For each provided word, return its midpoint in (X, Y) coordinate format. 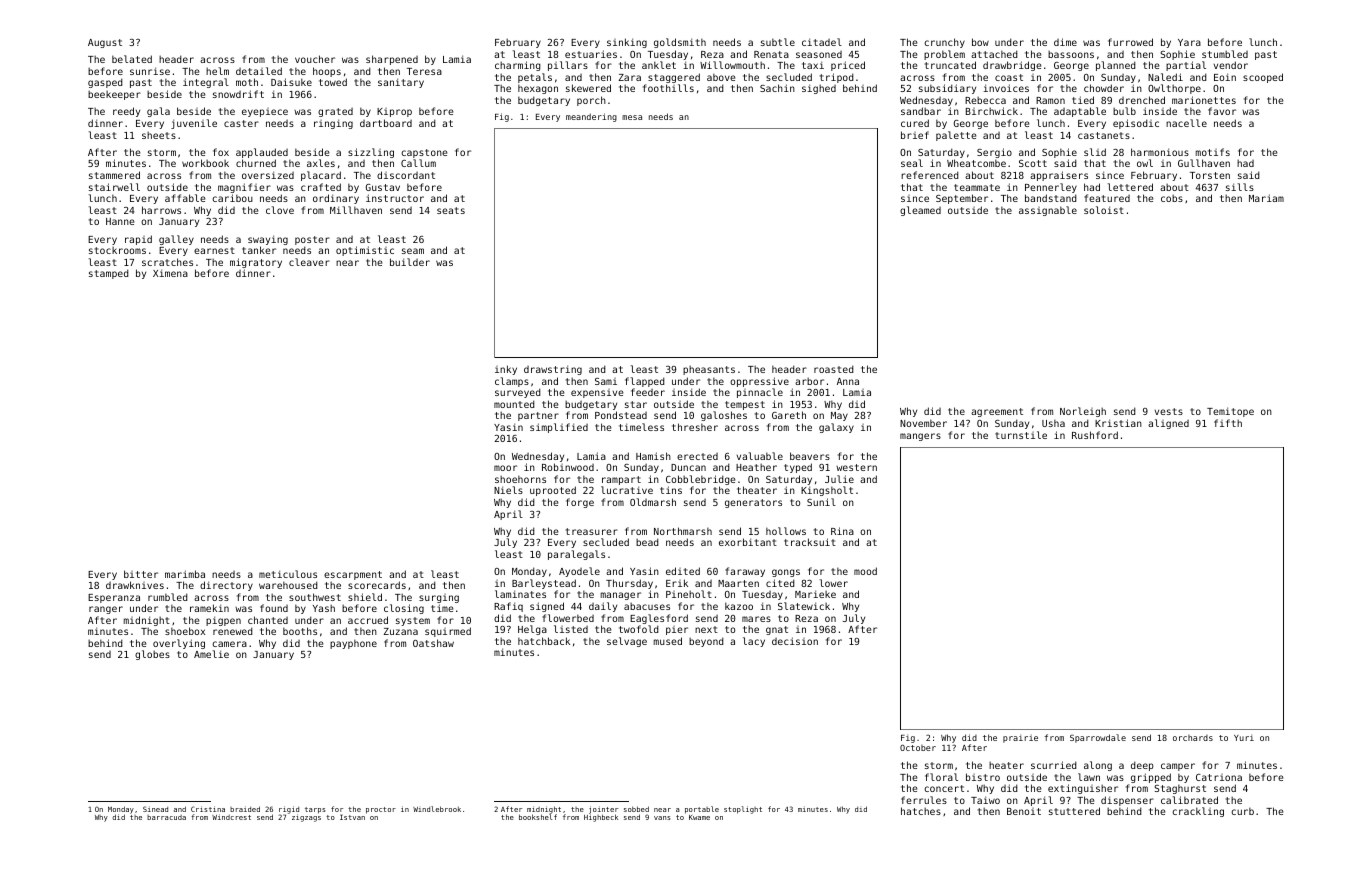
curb (1242, 811)
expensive (597, 393)
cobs (1172, 198)
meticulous (288, 574)
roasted (834, 369)
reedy (126, 112)
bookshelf (538, 817)
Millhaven (356, 210)
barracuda (166, 817)
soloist (1104, 210)
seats (451, 210)
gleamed (920, 211)
